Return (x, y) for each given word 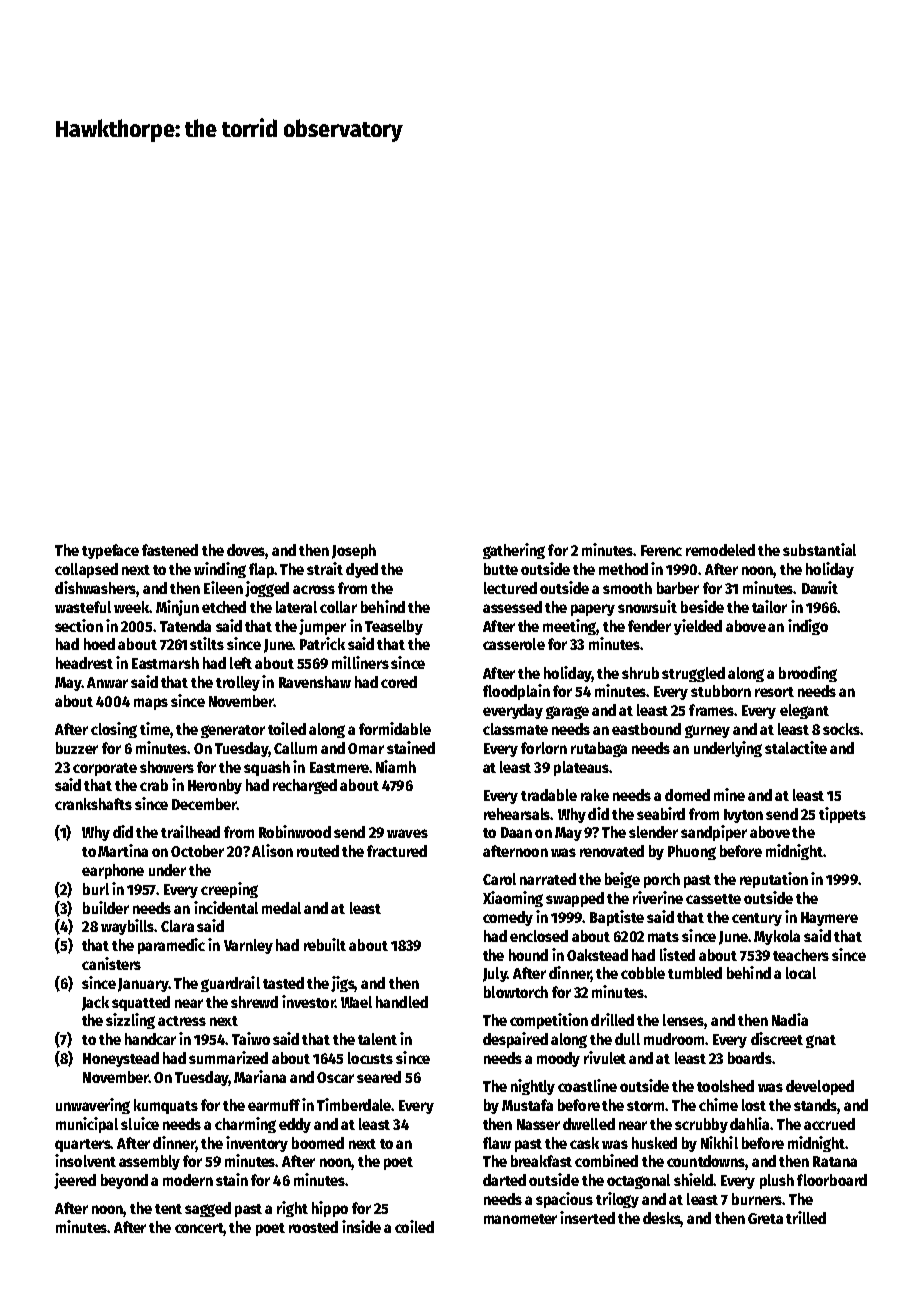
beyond (124, 1181)
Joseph (354, 551)
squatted (141, 1003)
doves (246, 550)
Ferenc (661, 550)
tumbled (695, 973)
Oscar (335, 1077)
